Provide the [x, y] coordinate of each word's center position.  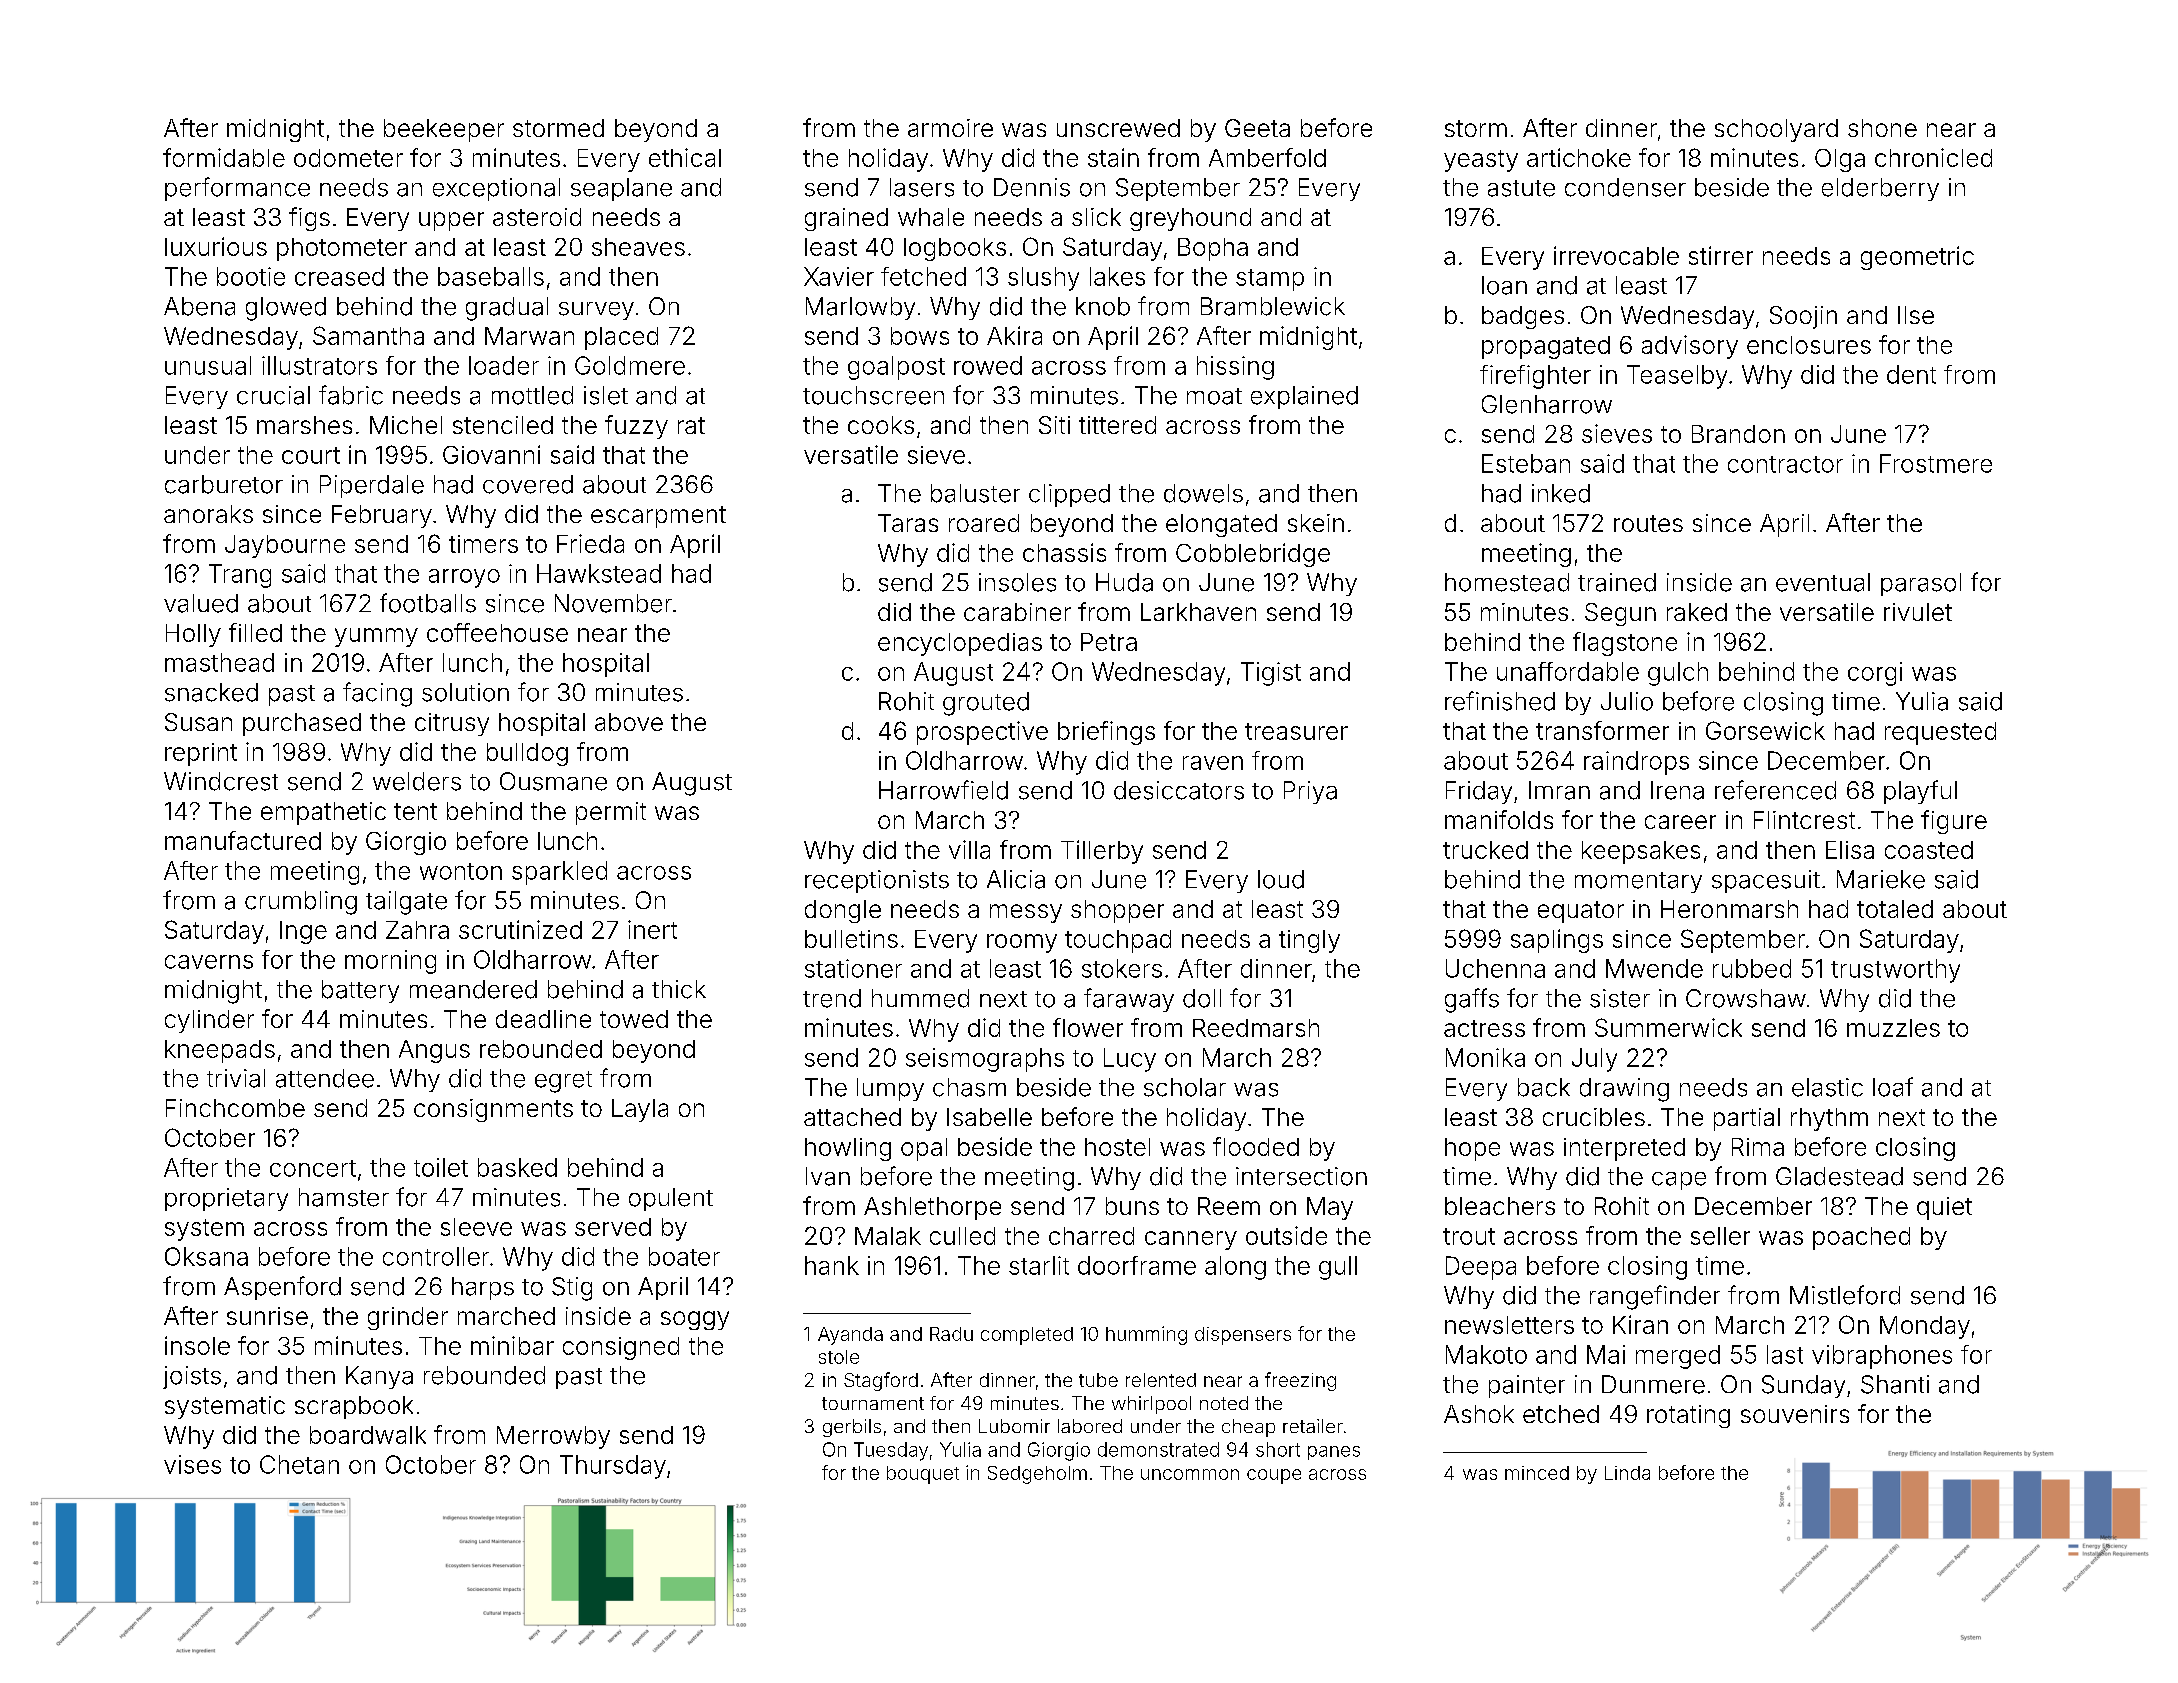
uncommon [1190, 1474]
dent [1911, 374]
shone [1882, 128]
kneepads [220, 1051]
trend [832, 998]
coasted [1929, 850]
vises [192, 1464]
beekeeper [444, 130]
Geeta [1257, 128]
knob [1103, 306]
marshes [304, 425]
